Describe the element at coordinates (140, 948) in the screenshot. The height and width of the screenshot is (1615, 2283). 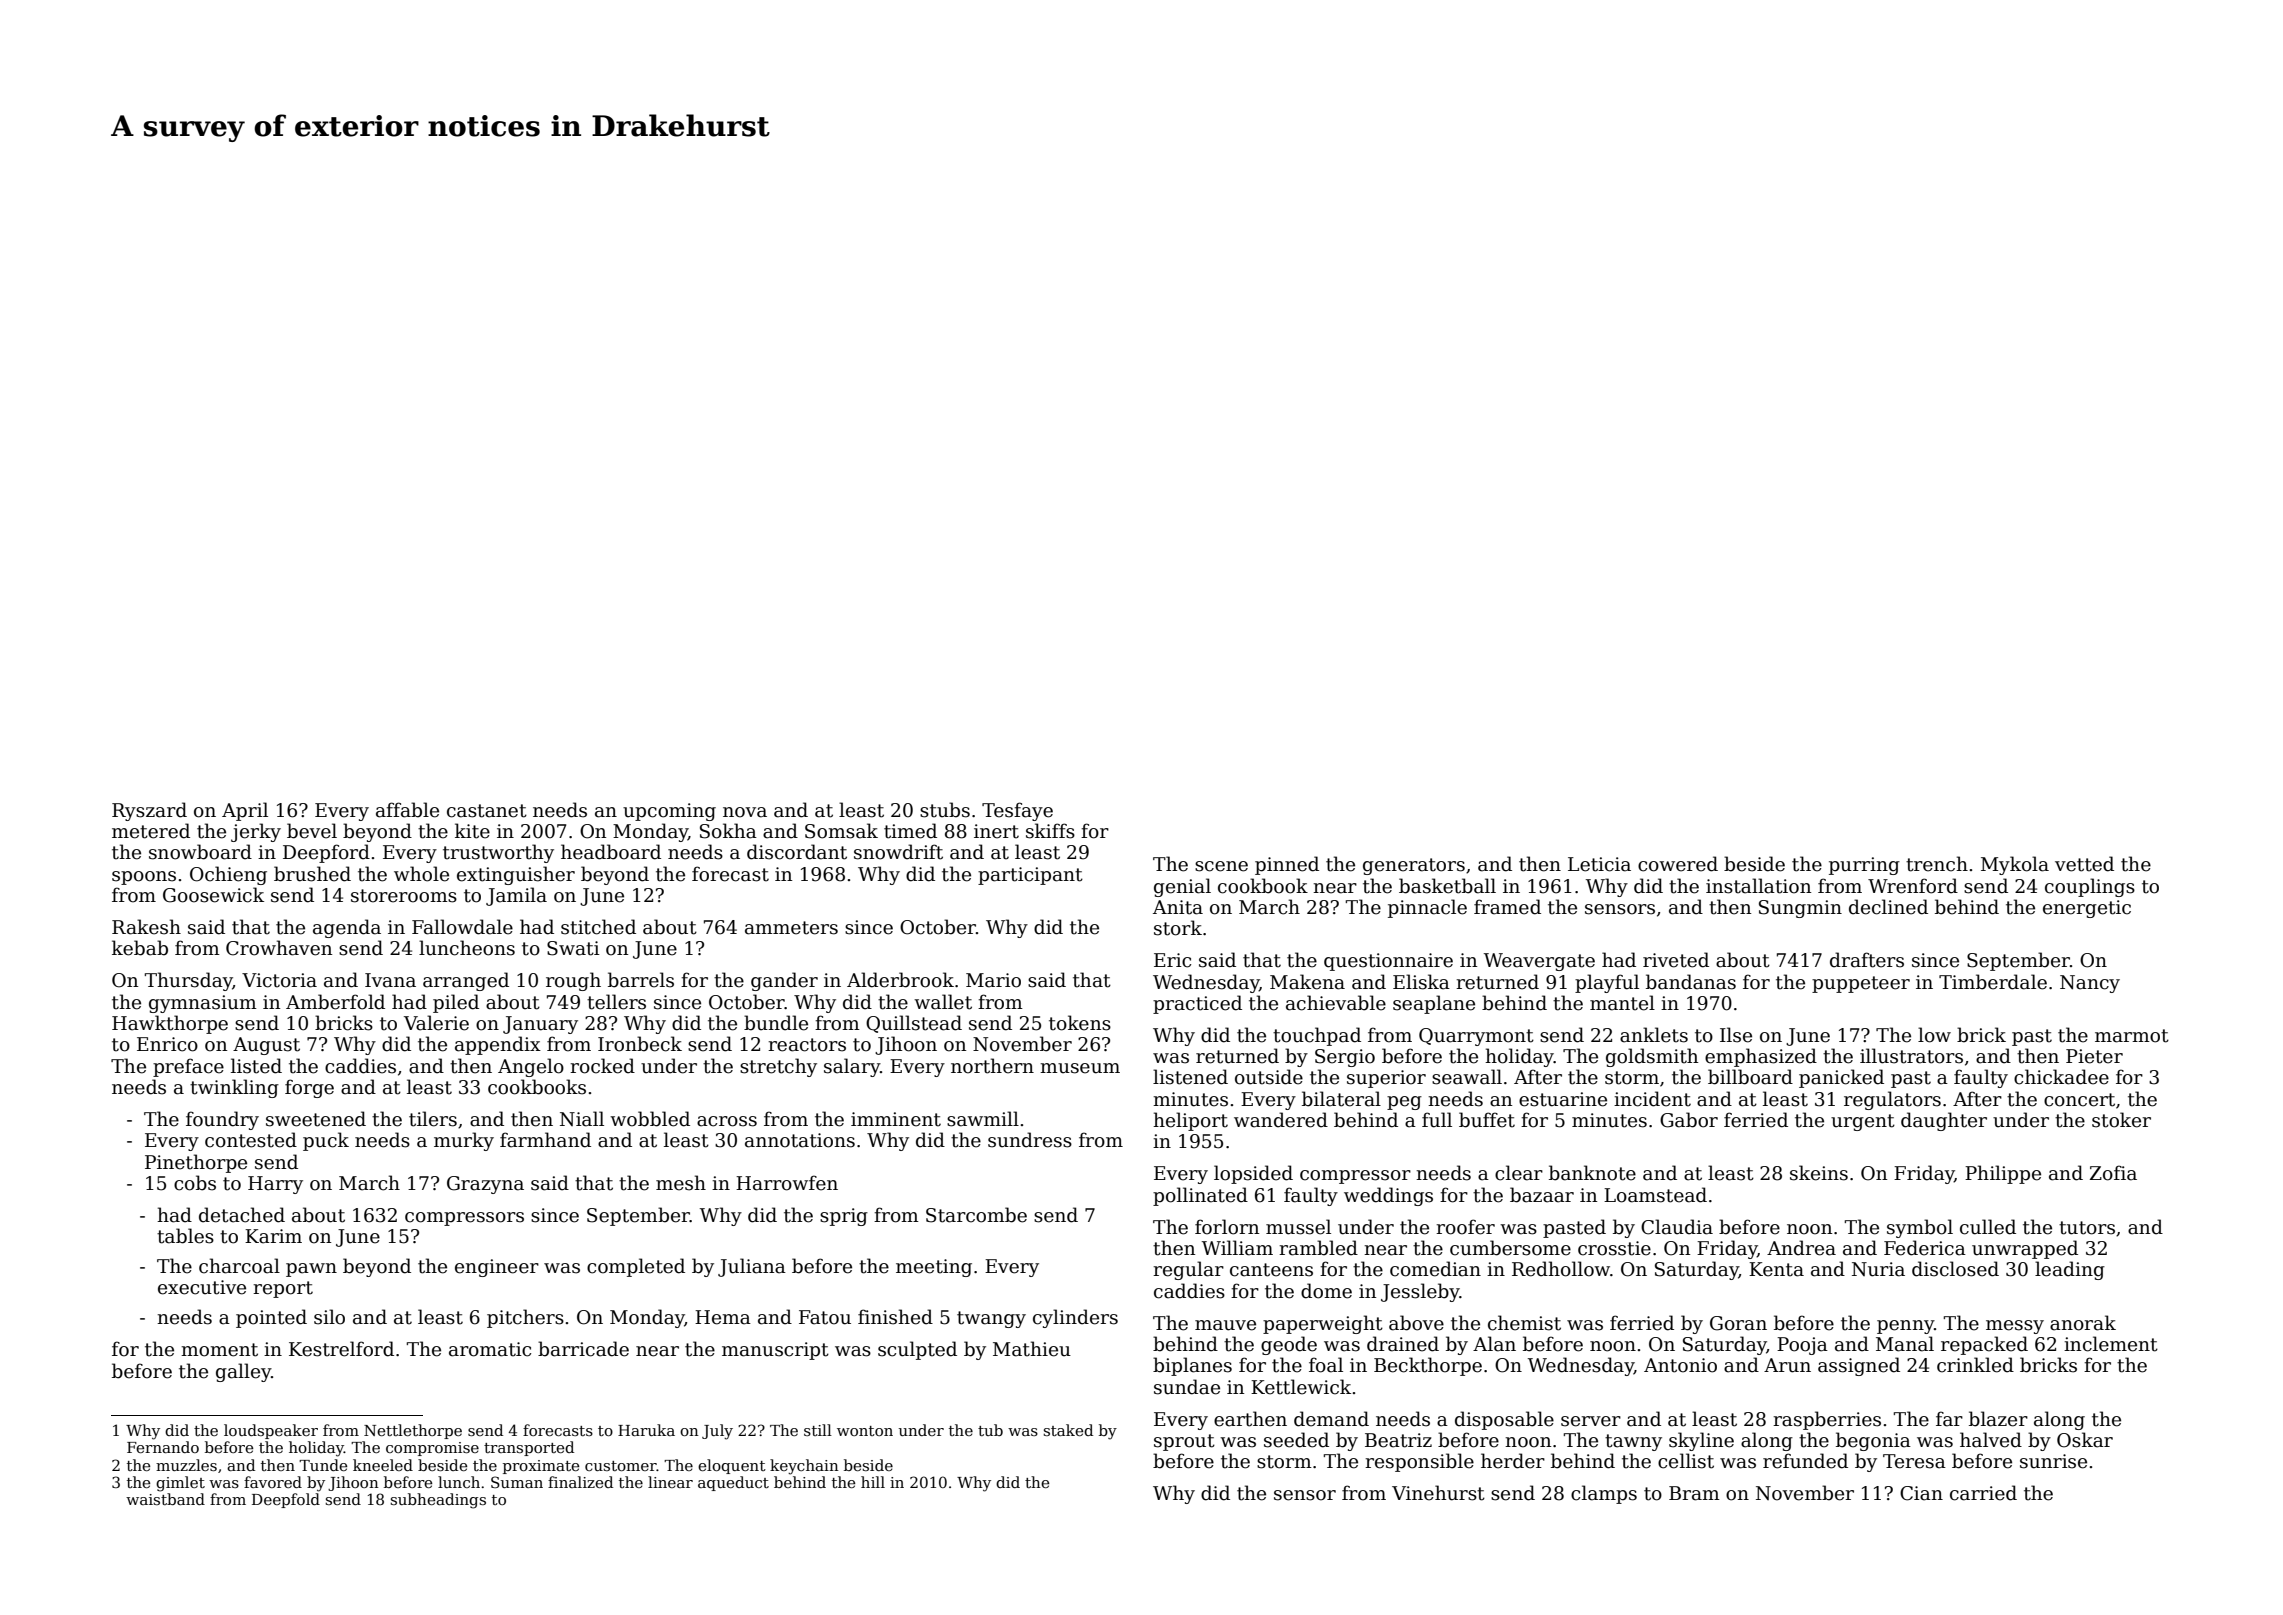
I see `kebab` at that location.
